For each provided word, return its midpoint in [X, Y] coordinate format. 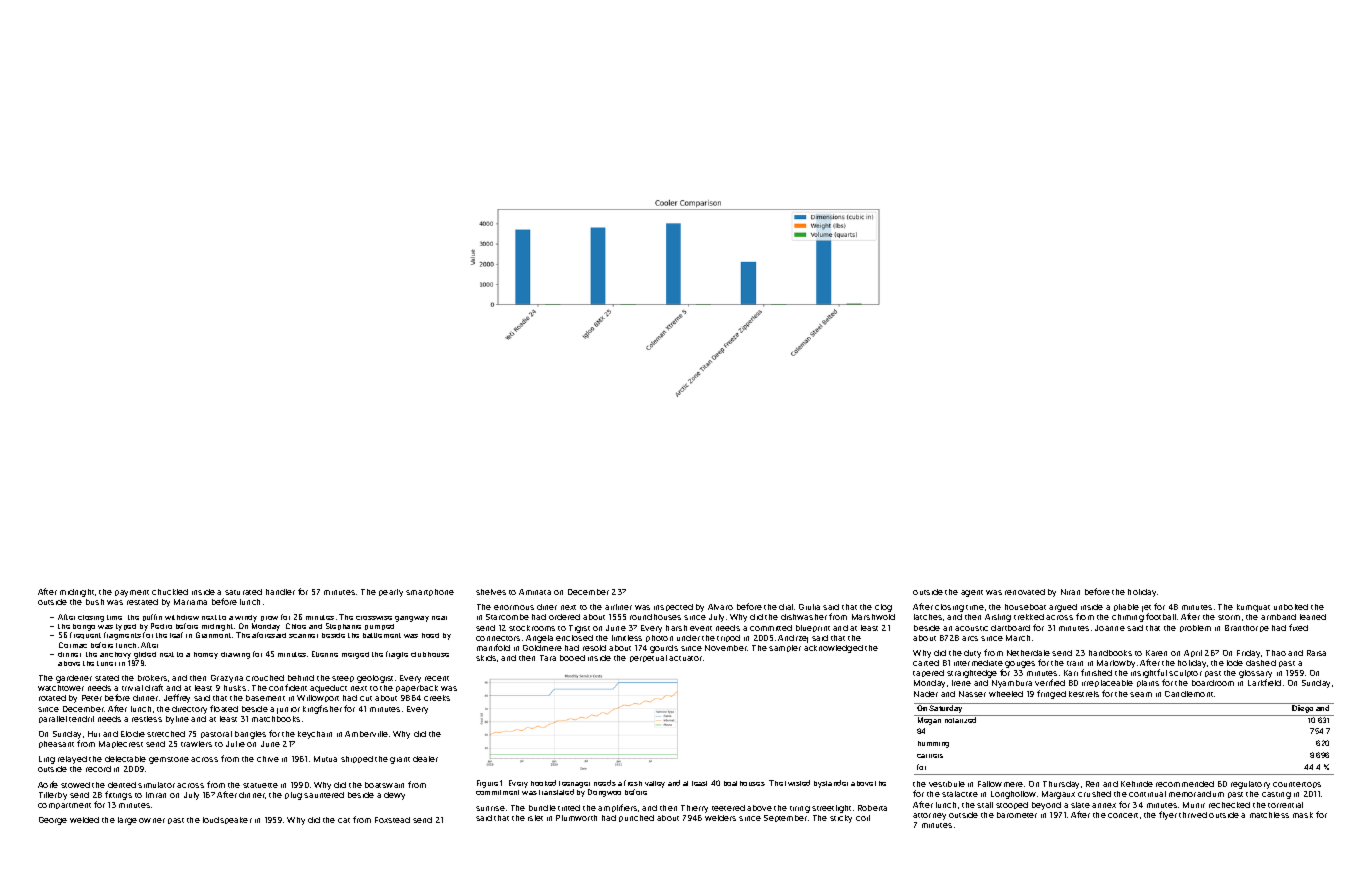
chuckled [170, 592]
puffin [152, 617]
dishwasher [804, 617]
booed [572, 658]
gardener [74, 679]
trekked [1029, 617]
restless [147, 719]
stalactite [960, 794]
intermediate [978, 663]
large [127, 821]
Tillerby [53, 796]
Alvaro [720, 607]
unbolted [1291, 607]
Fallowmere [1000, 784]
